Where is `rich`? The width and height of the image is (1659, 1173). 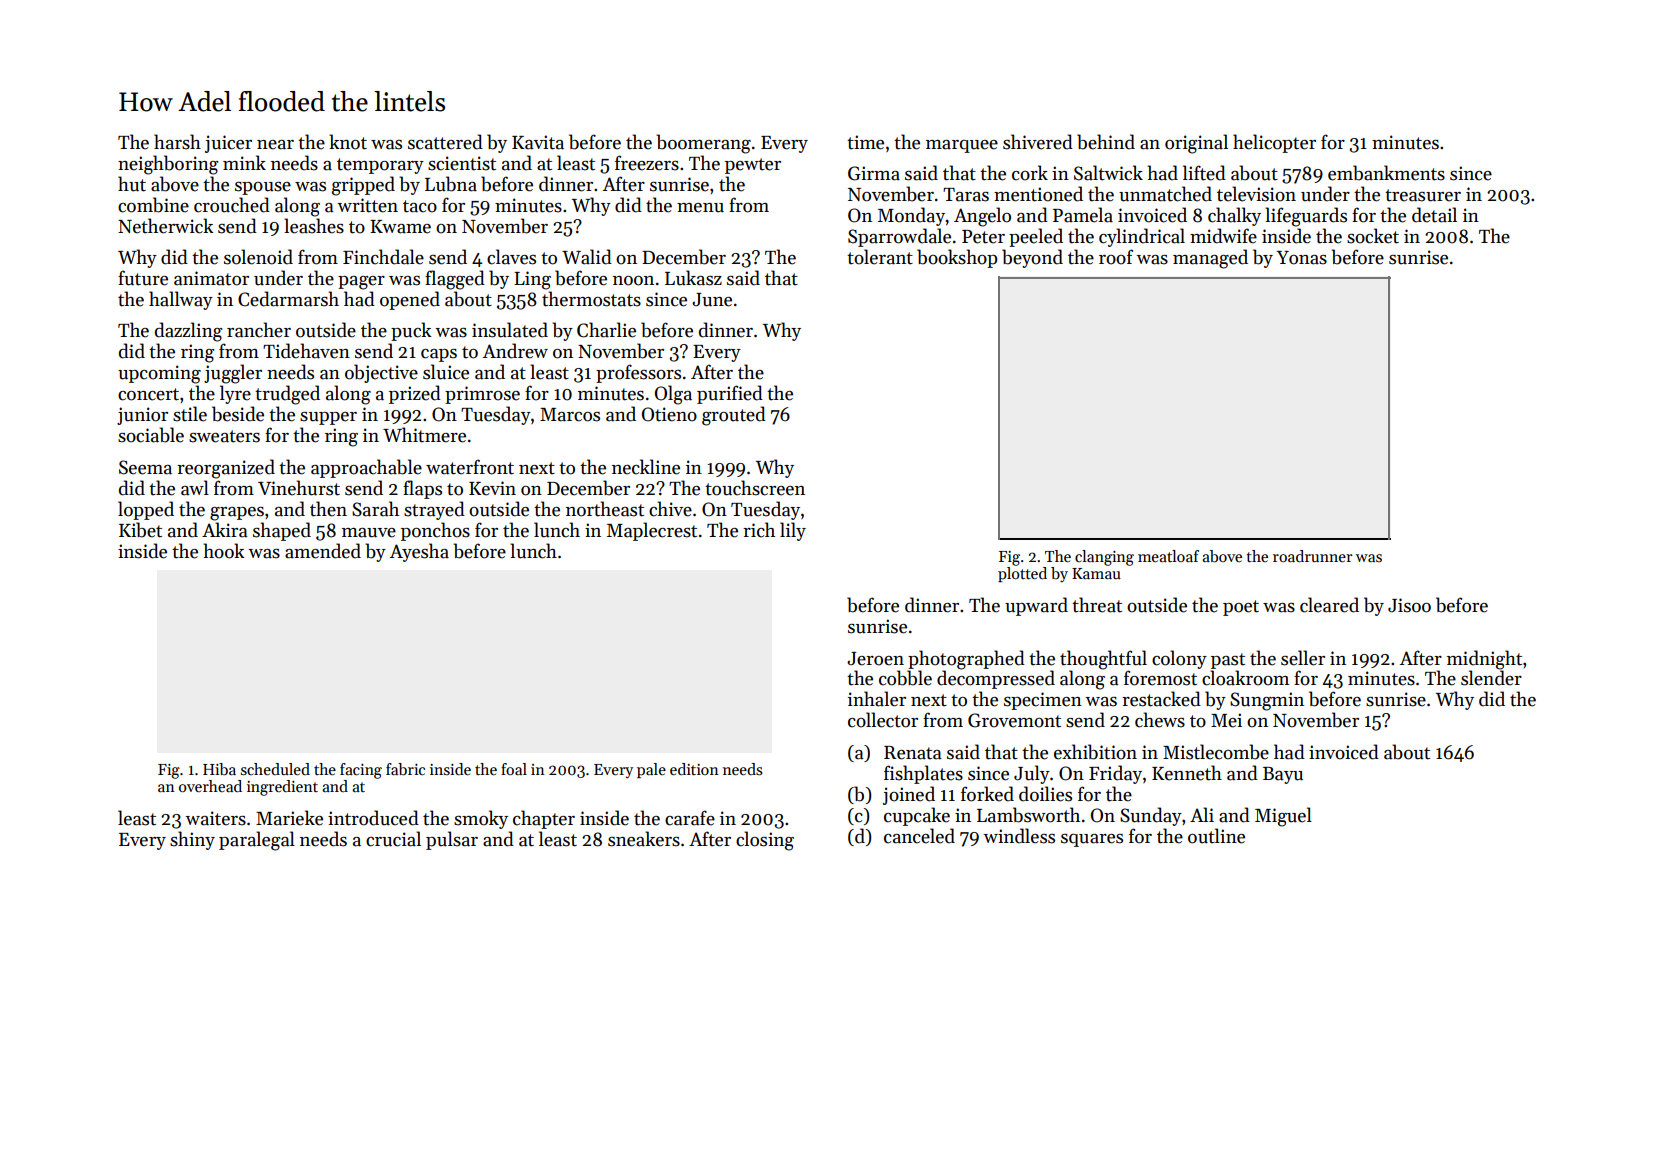 rich is located at coordinates (759, 530).
